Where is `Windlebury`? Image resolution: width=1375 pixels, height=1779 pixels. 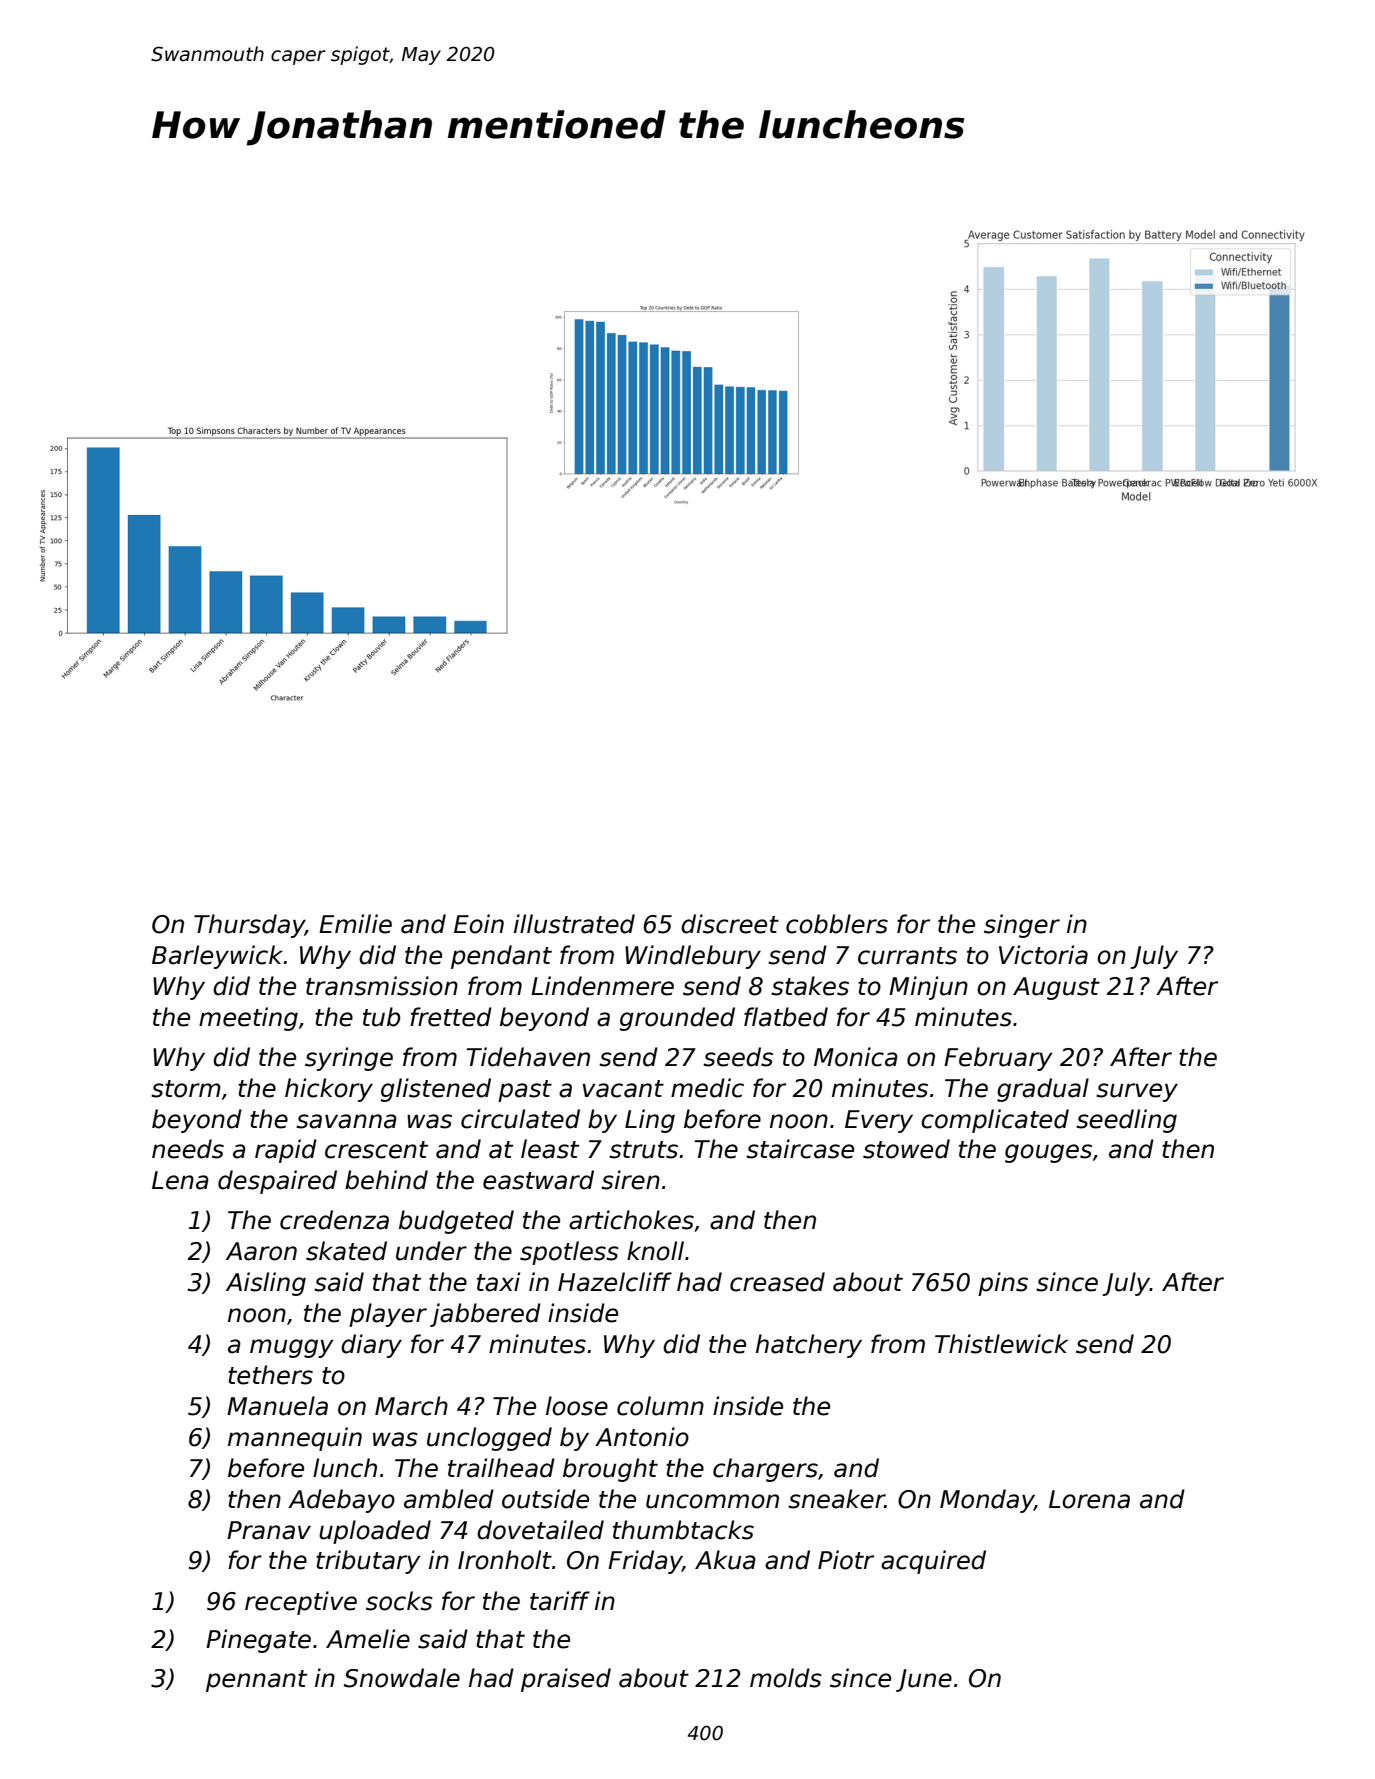
Windlebury is located at coordinates (693, 957).
